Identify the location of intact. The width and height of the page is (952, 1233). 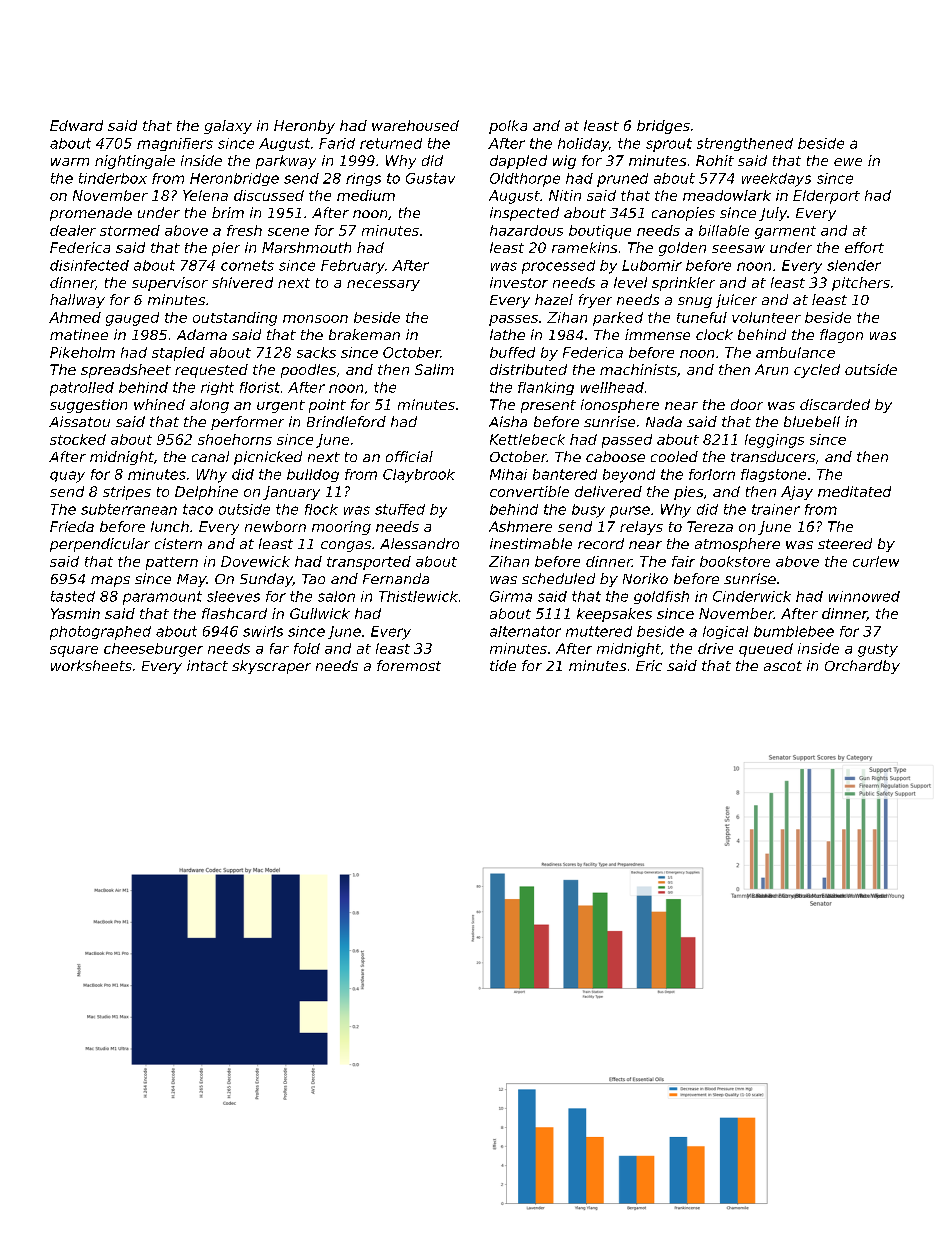
(207, 665).
